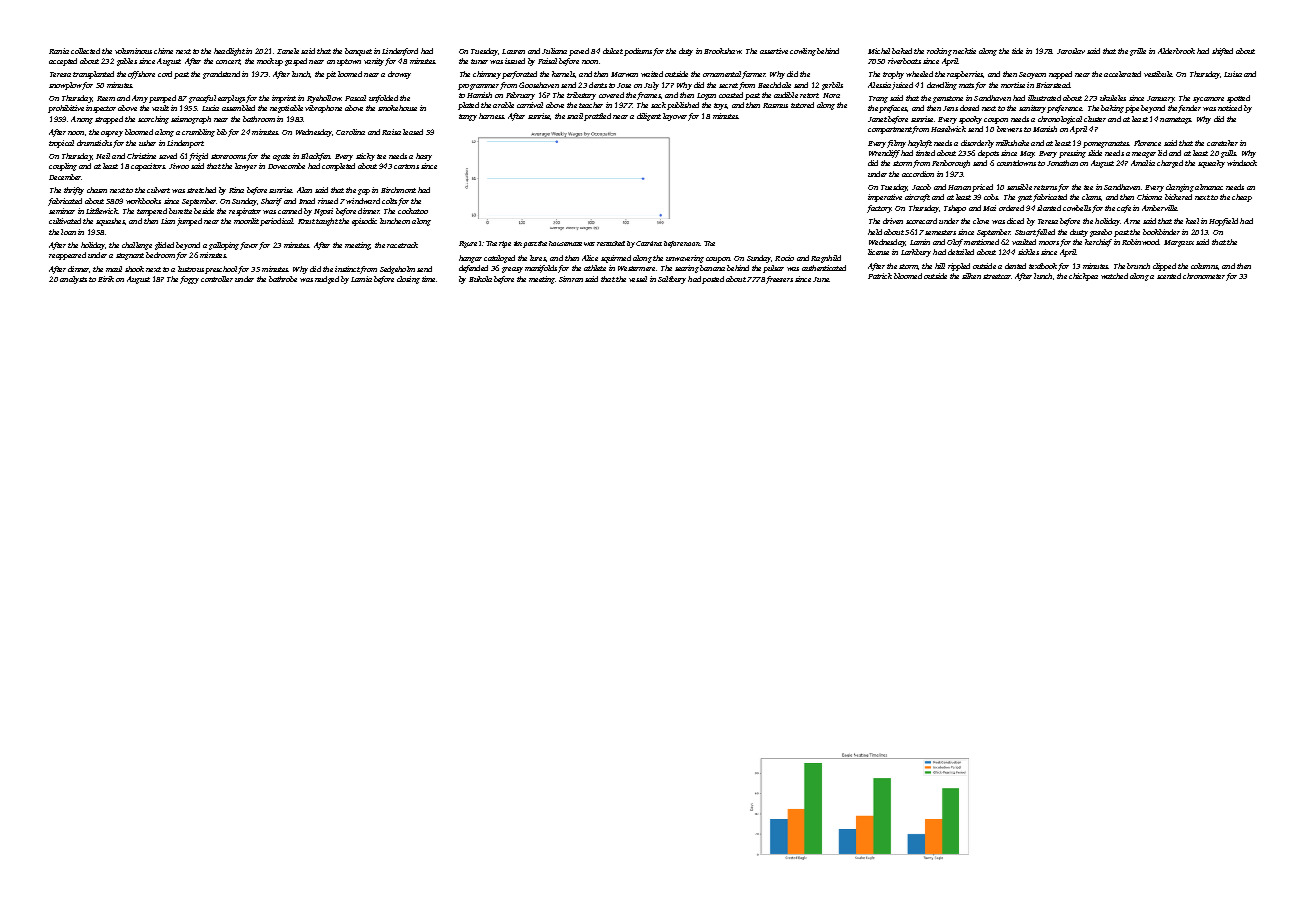 The height and width of the screenshot is (924, 1308). I want to click on noticed, so click(1230, 108).
